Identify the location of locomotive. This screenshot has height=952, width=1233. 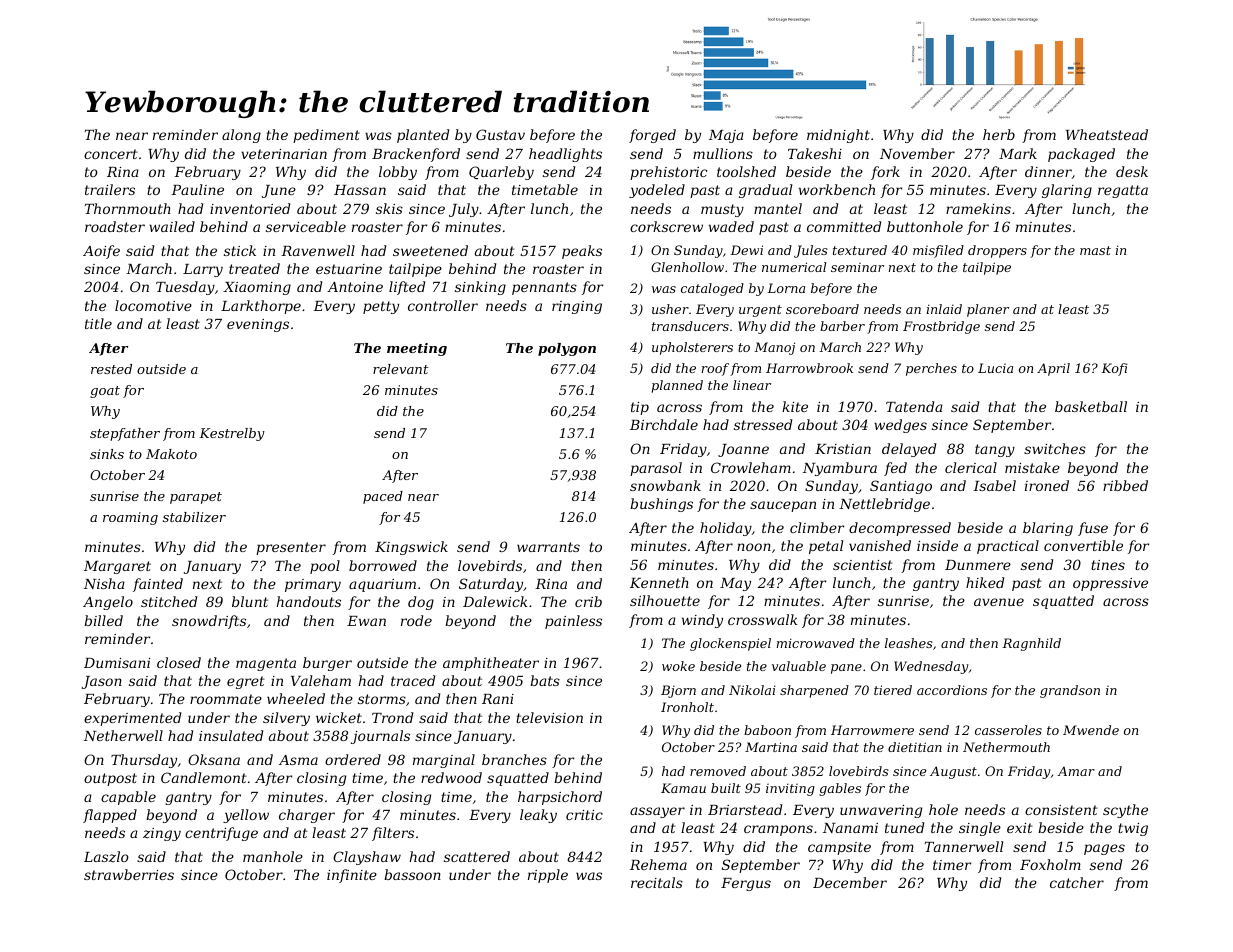
(153, 305).
